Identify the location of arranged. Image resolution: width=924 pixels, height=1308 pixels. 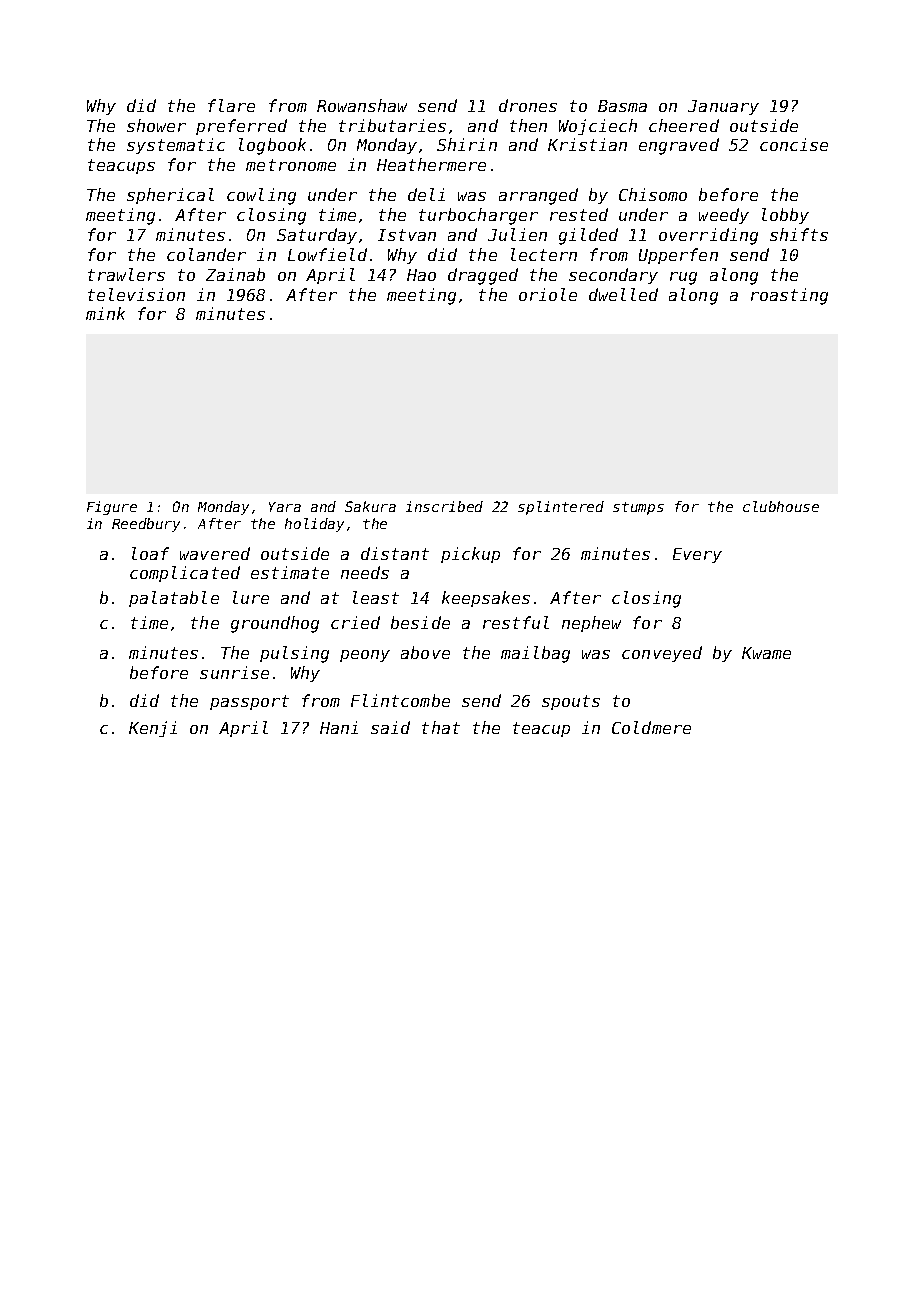
(538, 196).
